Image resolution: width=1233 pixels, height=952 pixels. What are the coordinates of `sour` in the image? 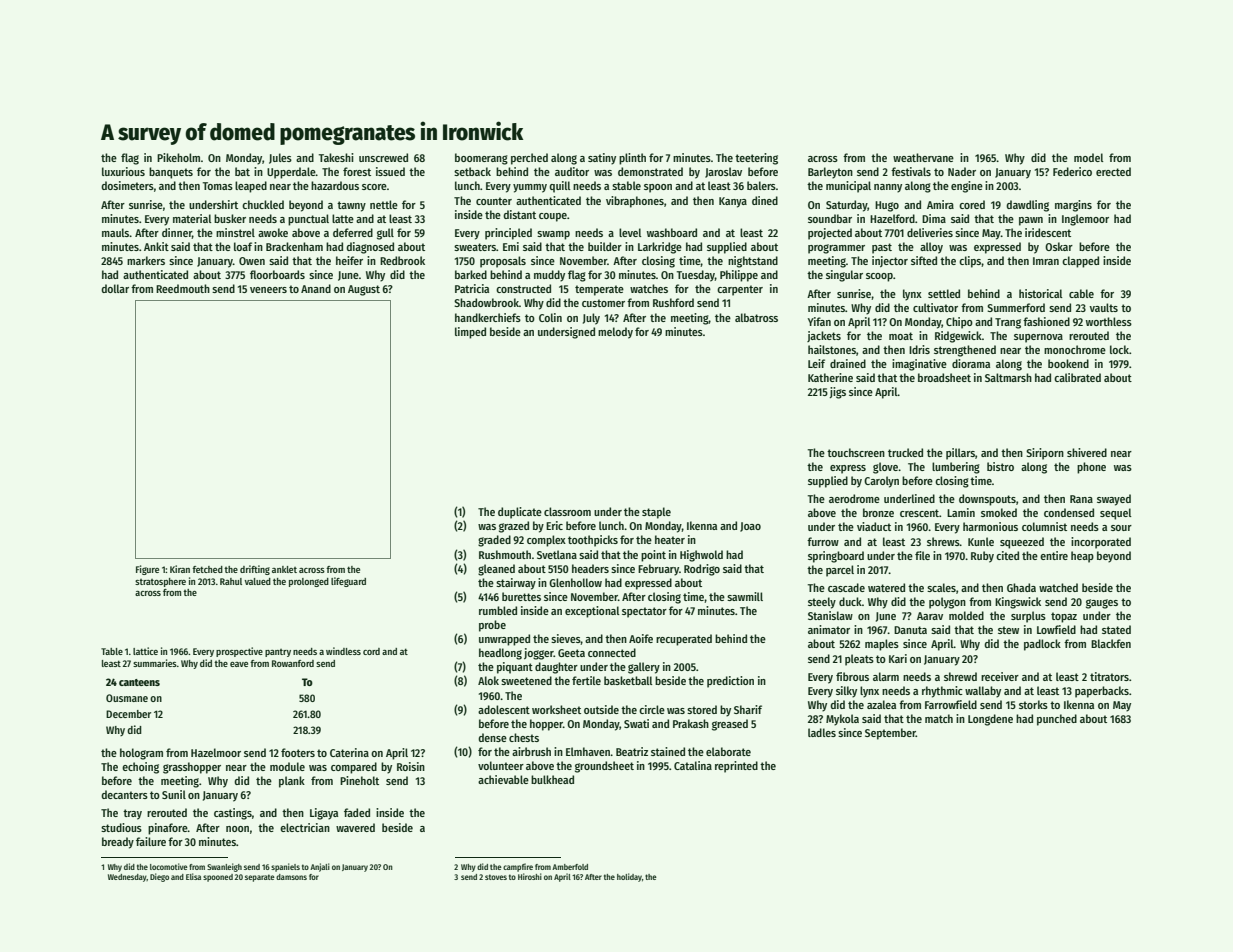 It's located at (1121, 528).
